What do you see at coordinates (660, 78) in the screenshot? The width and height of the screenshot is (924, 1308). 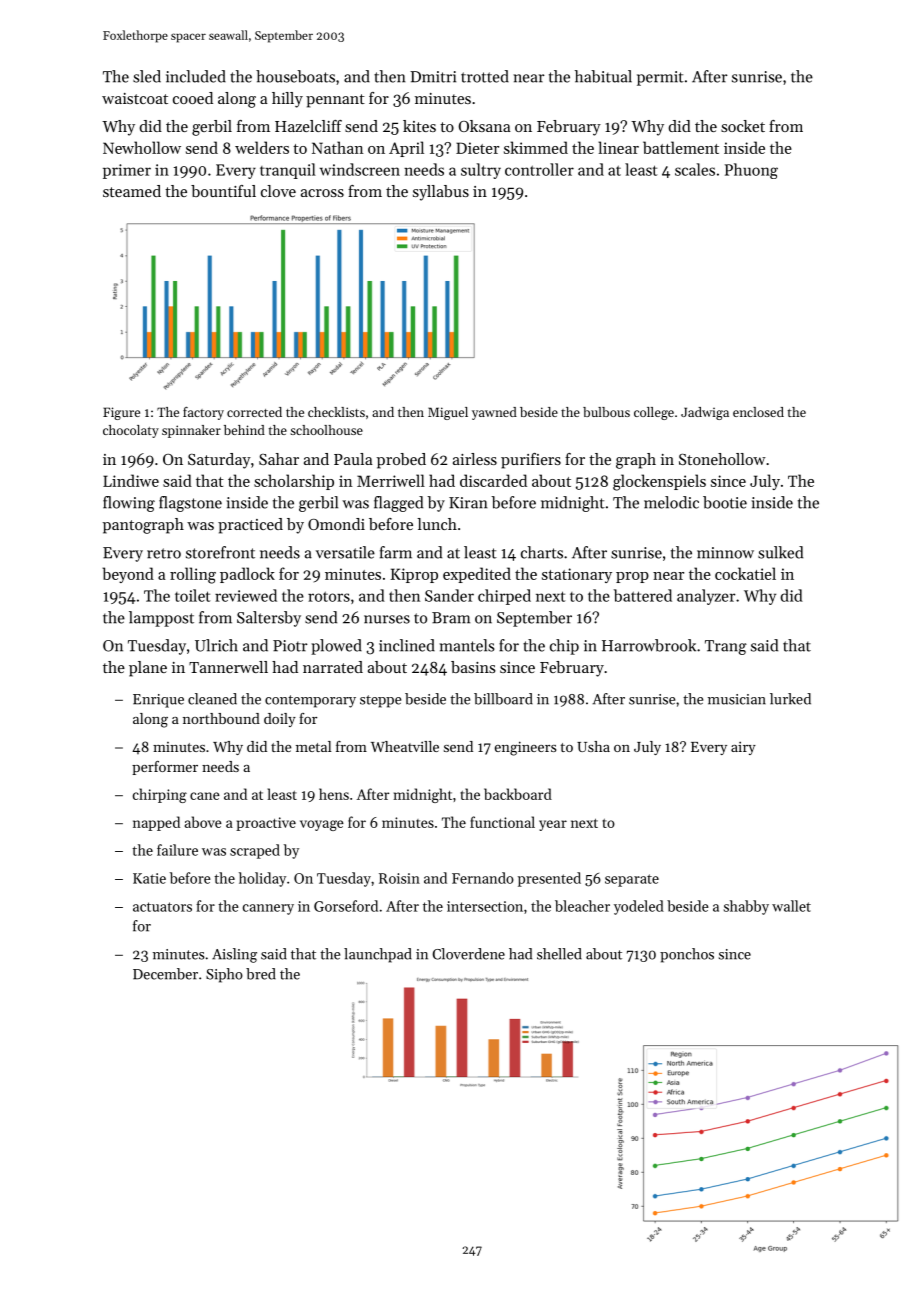 I see `permit` at bounding box center [660, 78].
